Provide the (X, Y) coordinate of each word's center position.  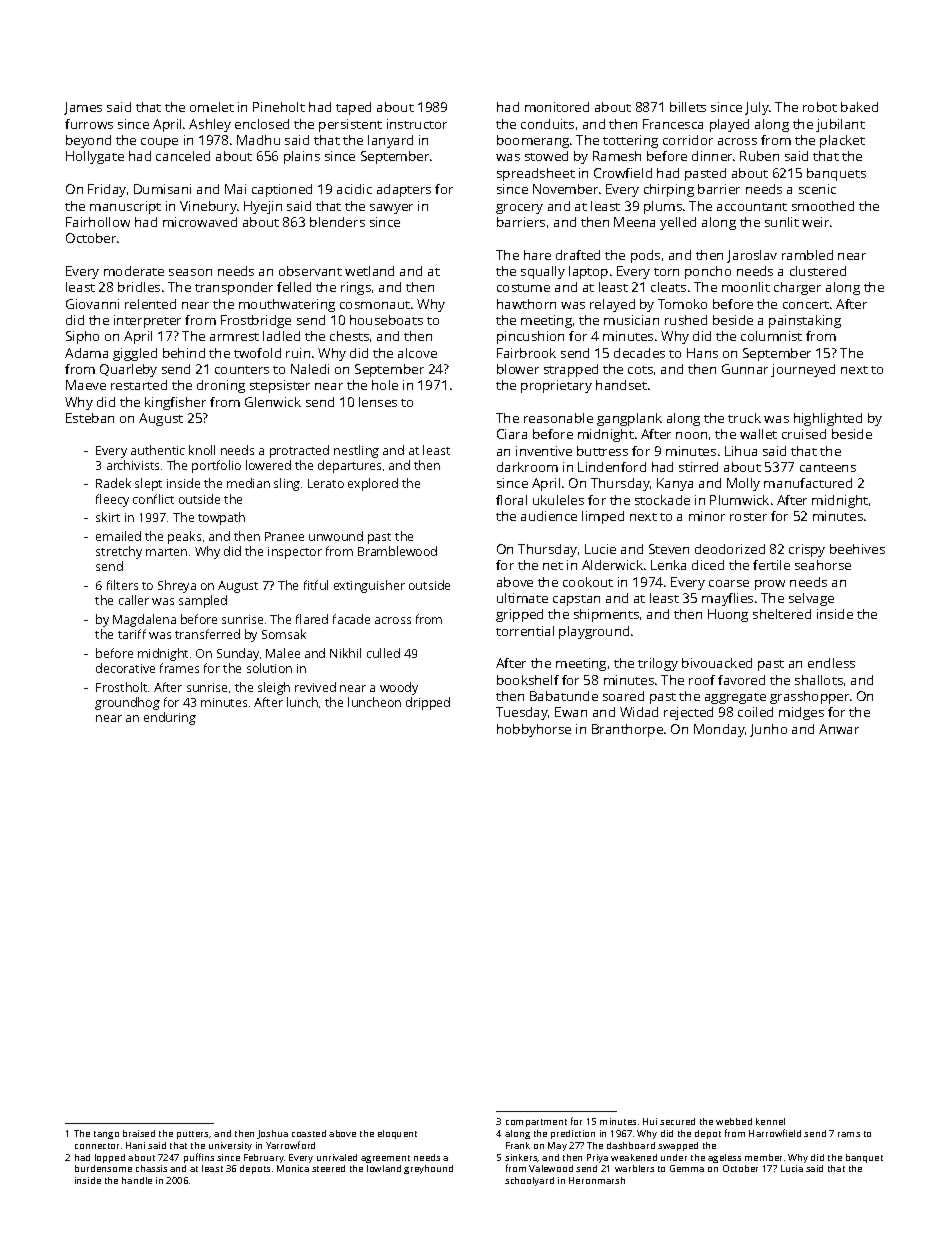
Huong (728, 615)
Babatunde (564, 696)
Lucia (792, 1168)
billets (688, 107)
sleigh (274, 688)
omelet (212, 107)
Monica (293, 1168)
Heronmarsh (597, 1180)
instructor (417, 124)
